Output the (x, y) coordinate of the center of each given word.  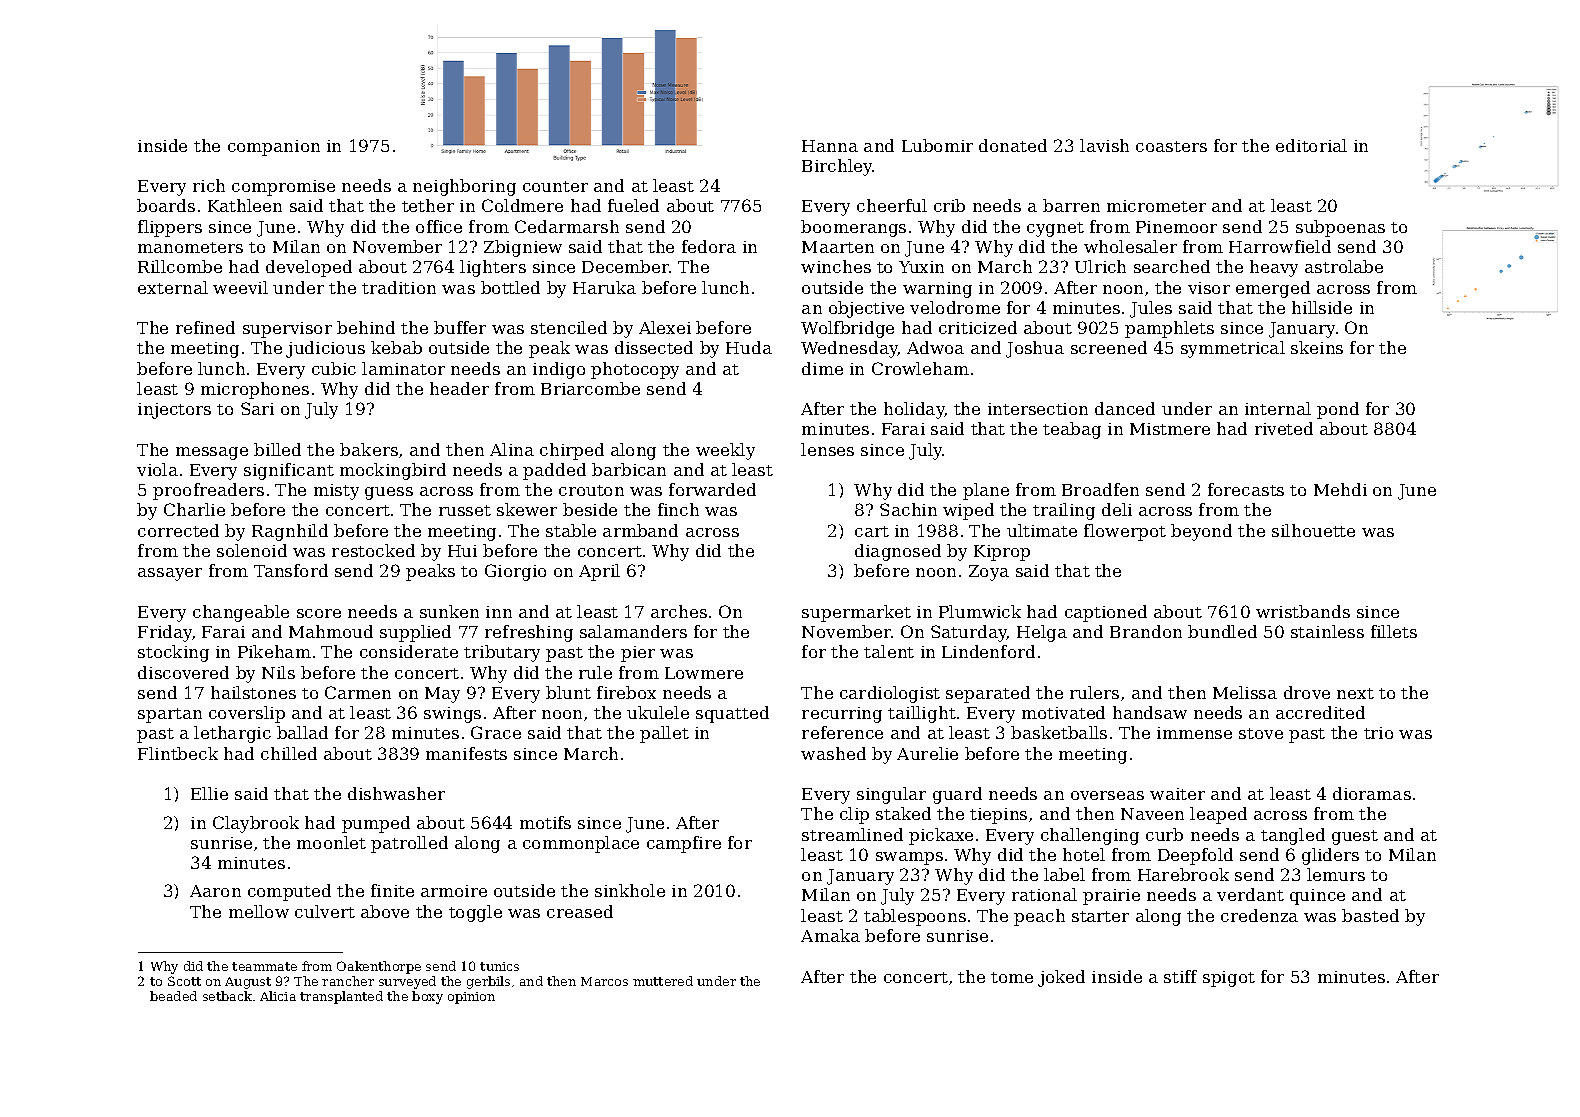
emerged (1273, 289)
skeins (1317, 347)
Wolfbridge (847, 329)
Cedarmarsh (567, 226)
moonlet (331, 842)
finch (678, 509)
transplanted (341, 997)
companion (274, 148)
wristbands (1303, 611)
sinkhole (630, 890)
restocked (373, 550)
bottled (510, 287)
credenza (1259, 915)
